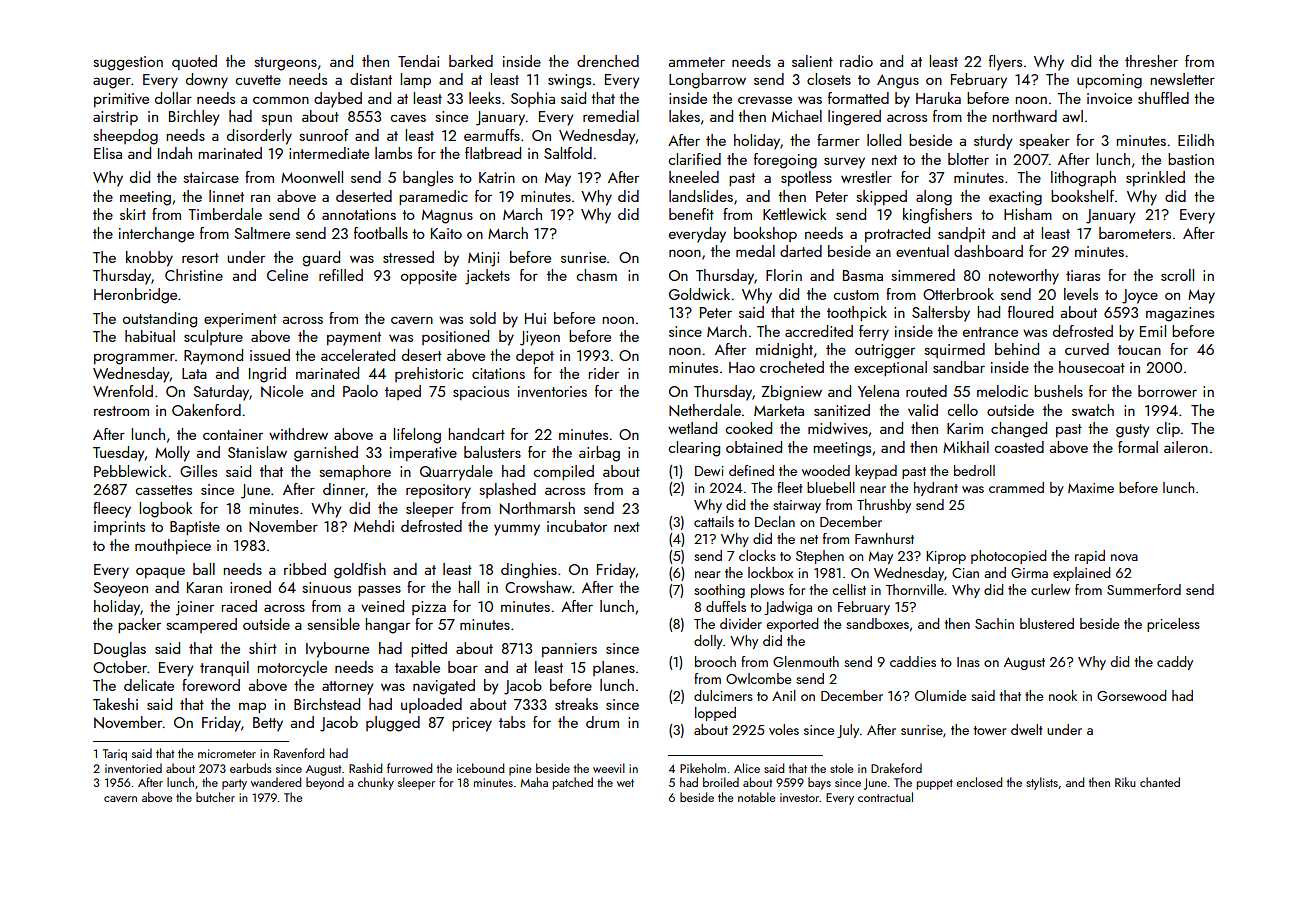  What do you see at coordinates (215, 797) in the screenshot?
I see `butcher` at bounding box center [215, 797].
